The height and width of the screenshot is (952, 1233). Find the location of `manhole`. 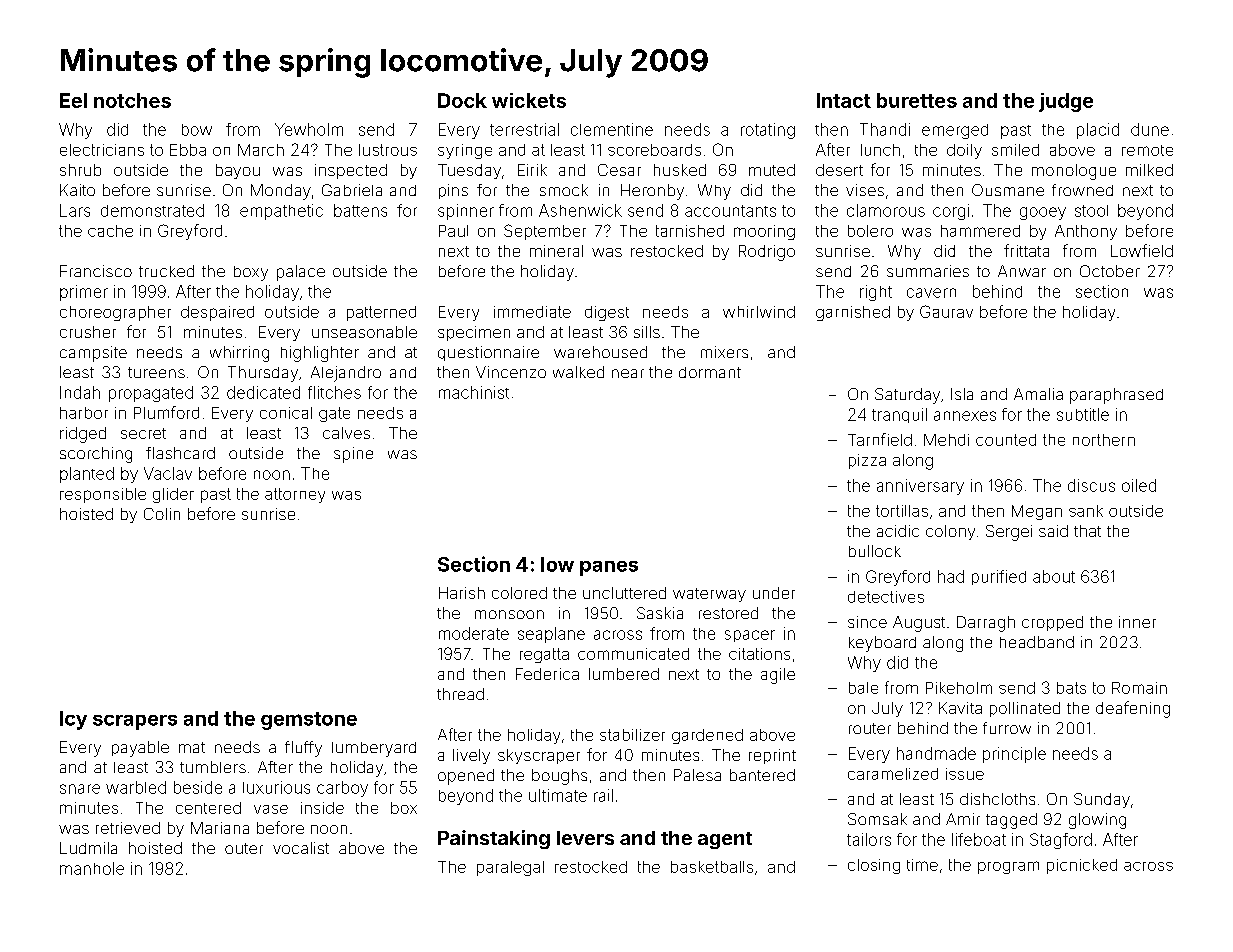

manhole is located at coordinates (92, 868).
